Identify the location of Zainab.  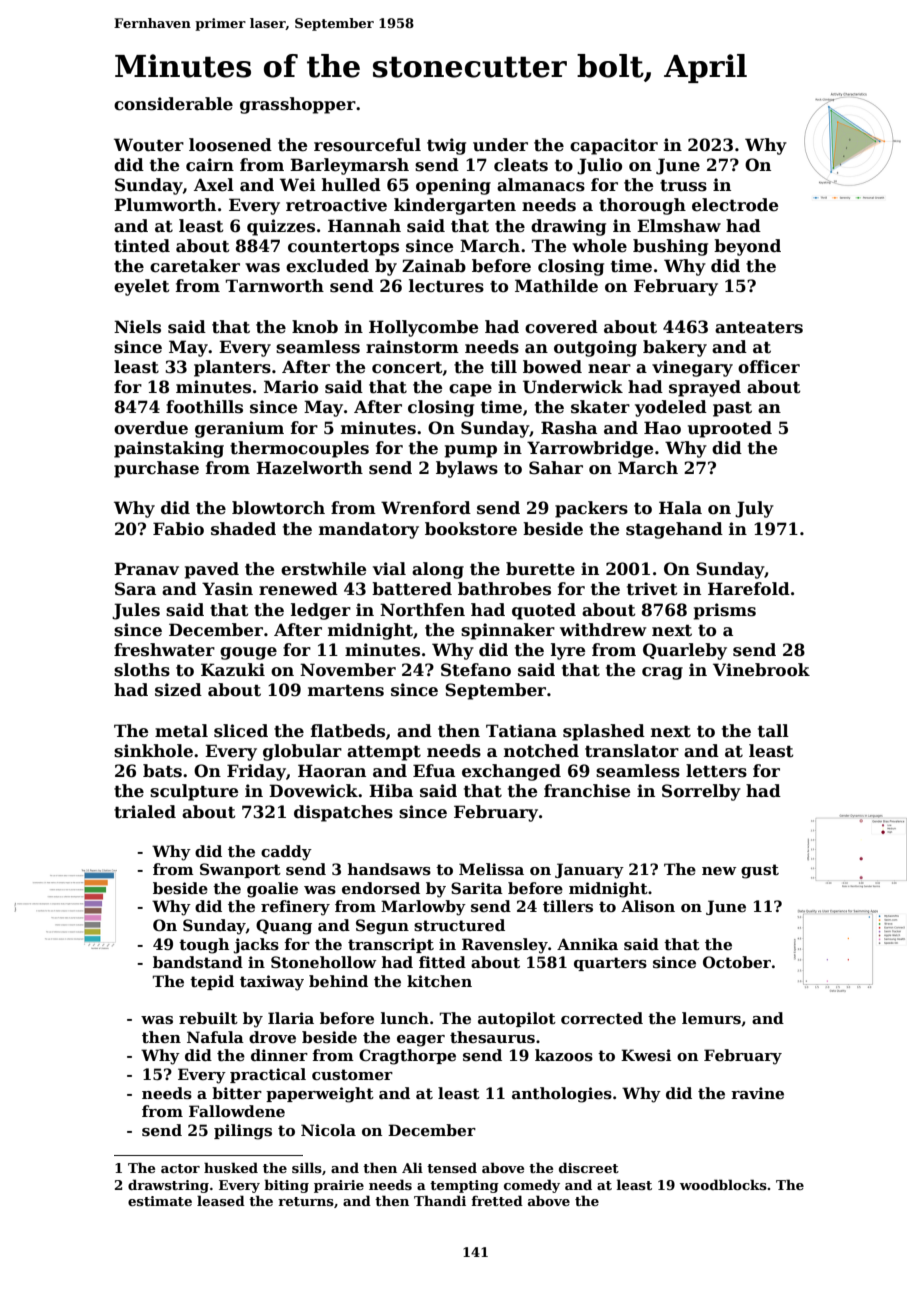
(434, 266).
